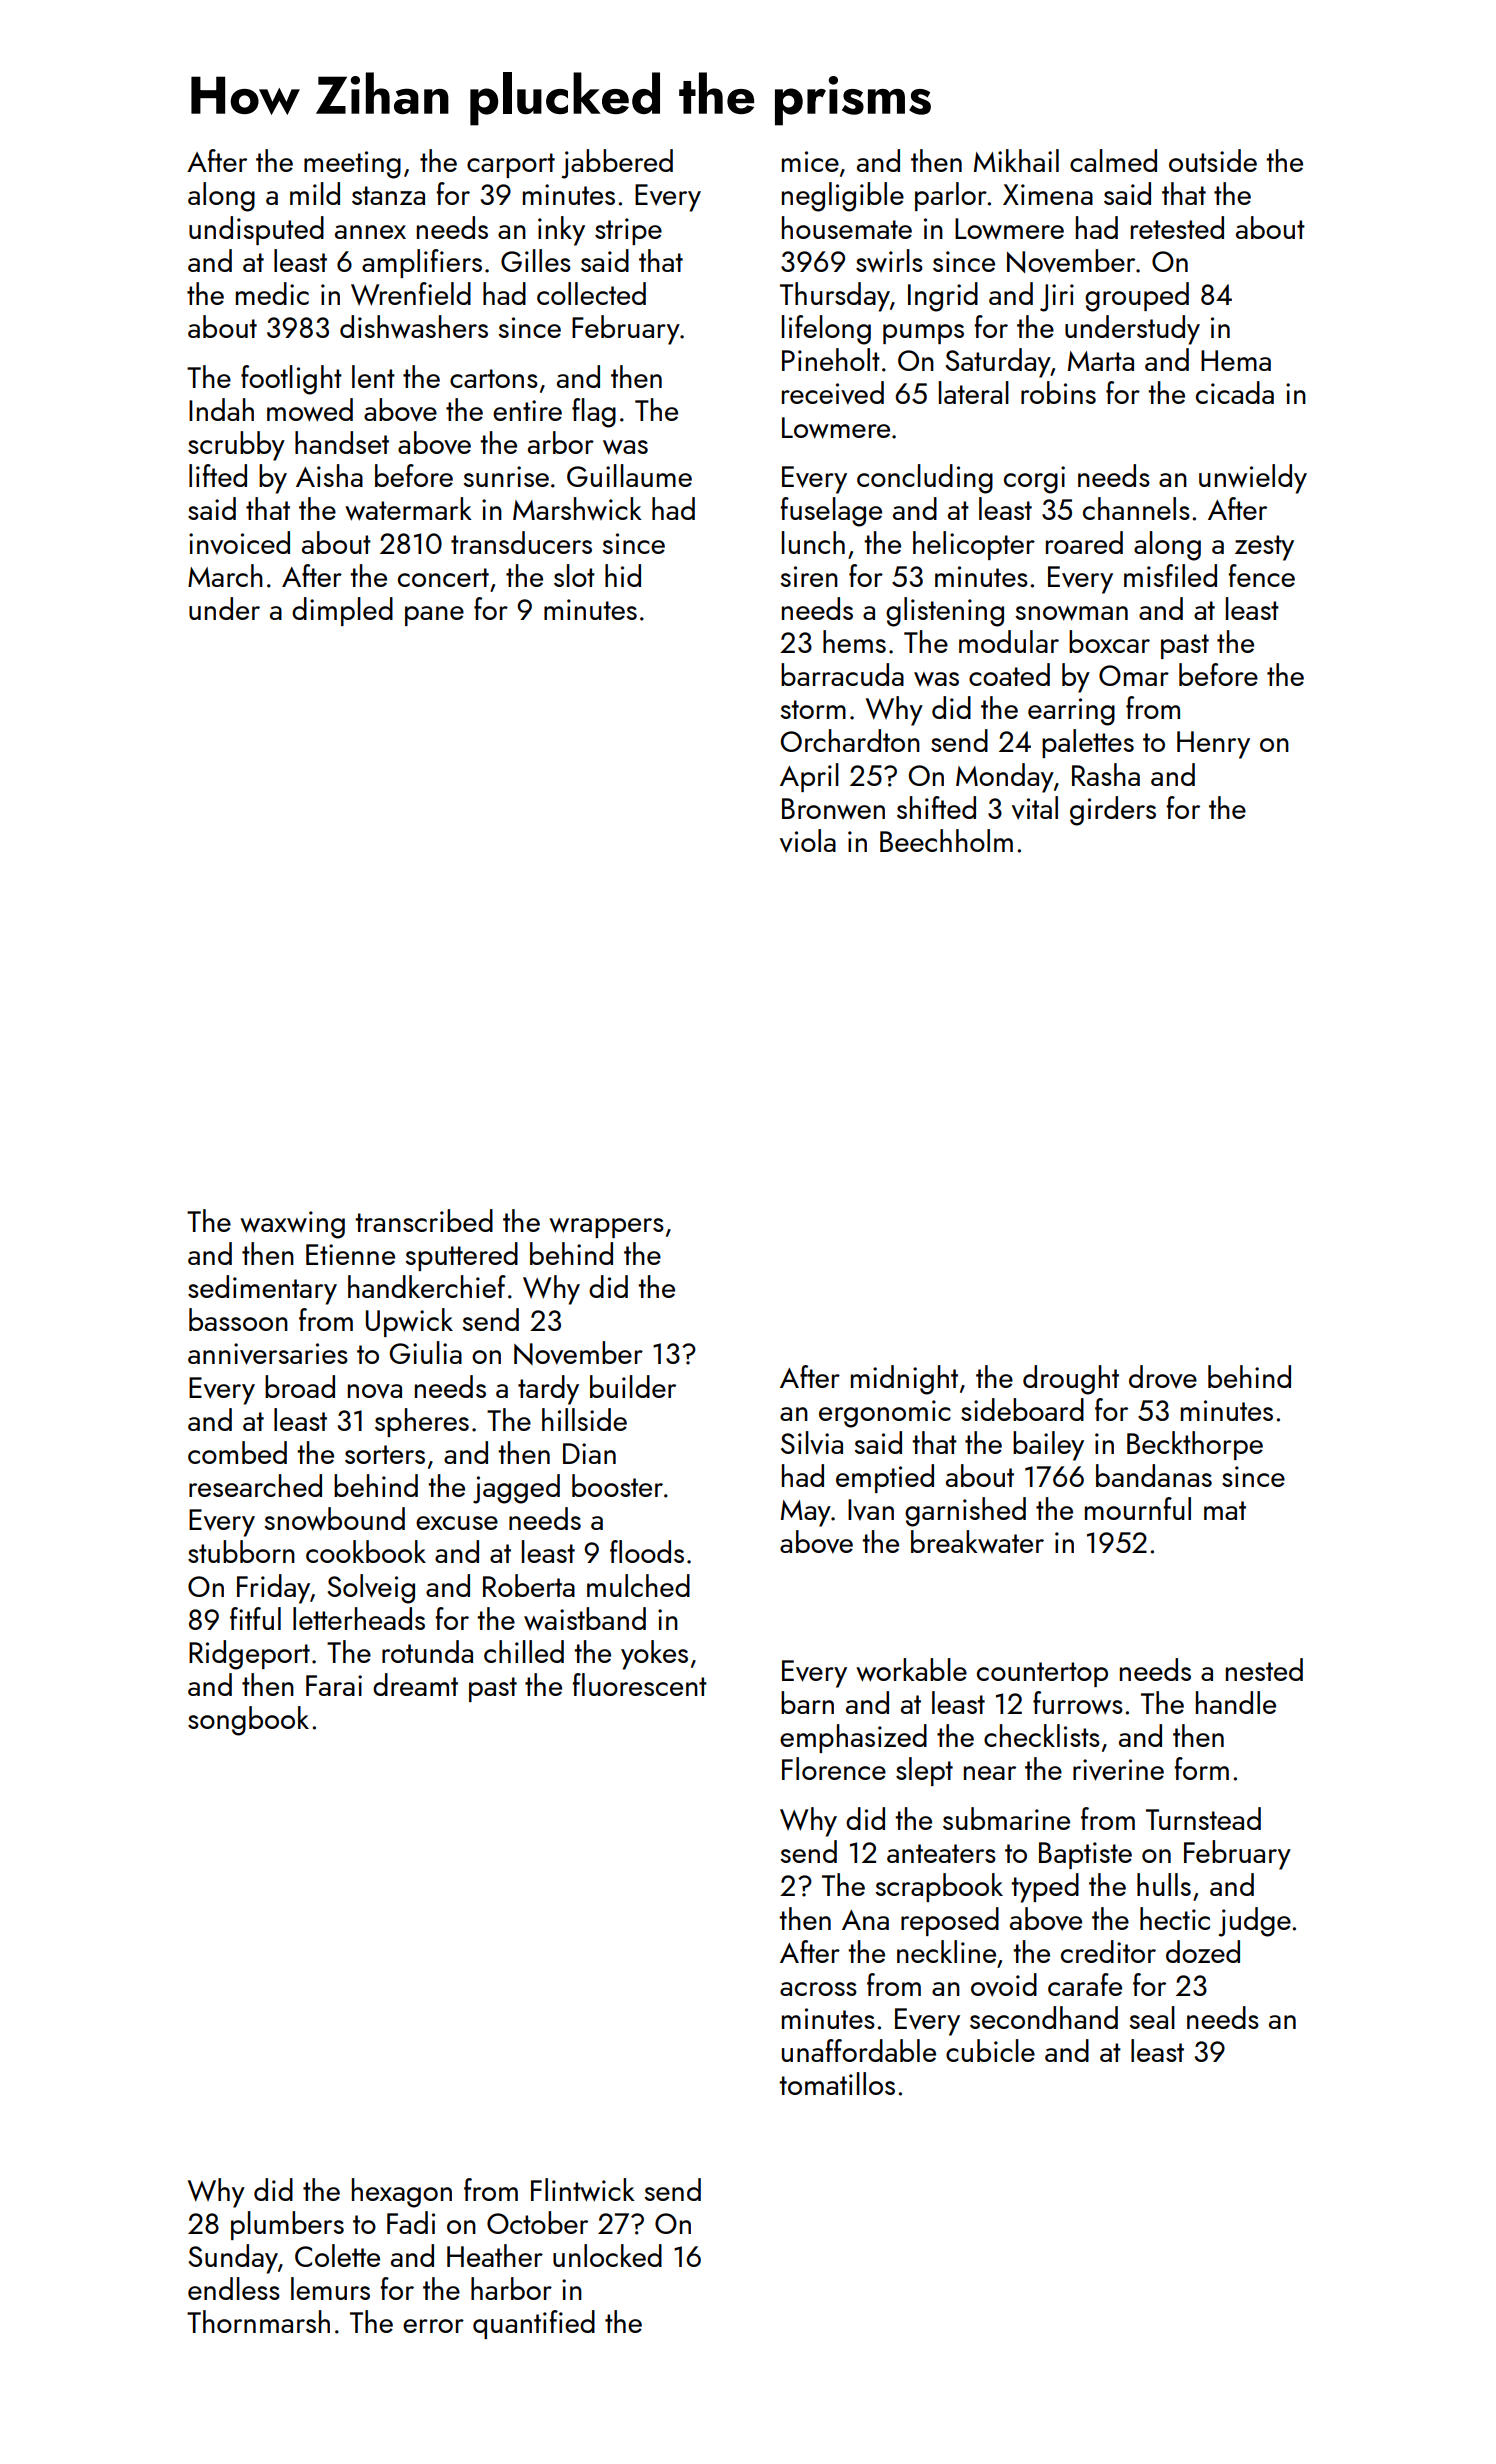  What do you see at coordinates (808, 841) in the page?
I see `viola` at bounding box center [808, 841].
